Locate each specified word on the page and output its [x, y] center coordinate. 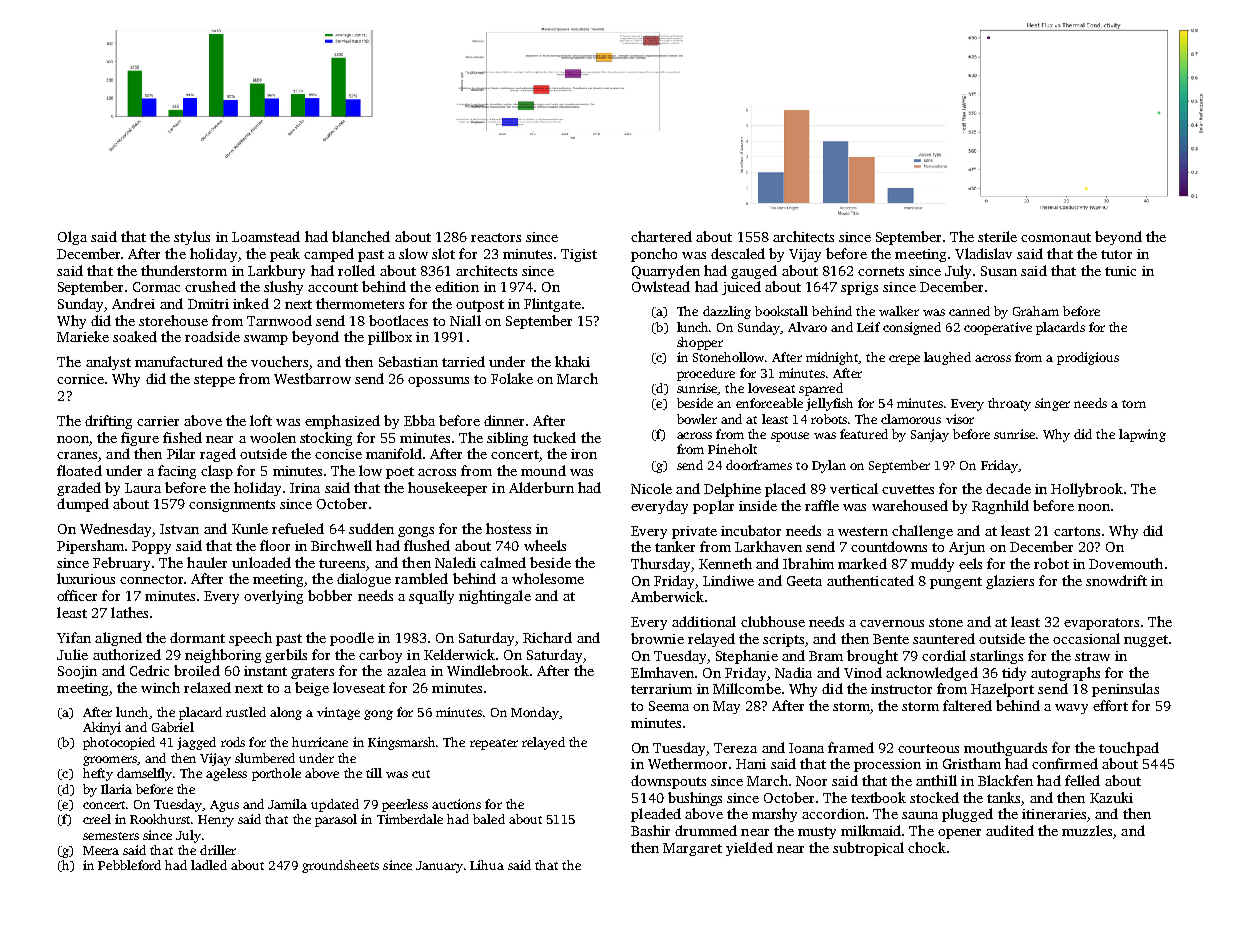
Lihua [487, 865]
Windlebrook [488, 670]
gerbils [286, 656]
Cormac [156, 287]
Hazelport [1002, 690]
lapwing [1142, 435]
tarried [463, 361]
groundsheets [340, 866]
